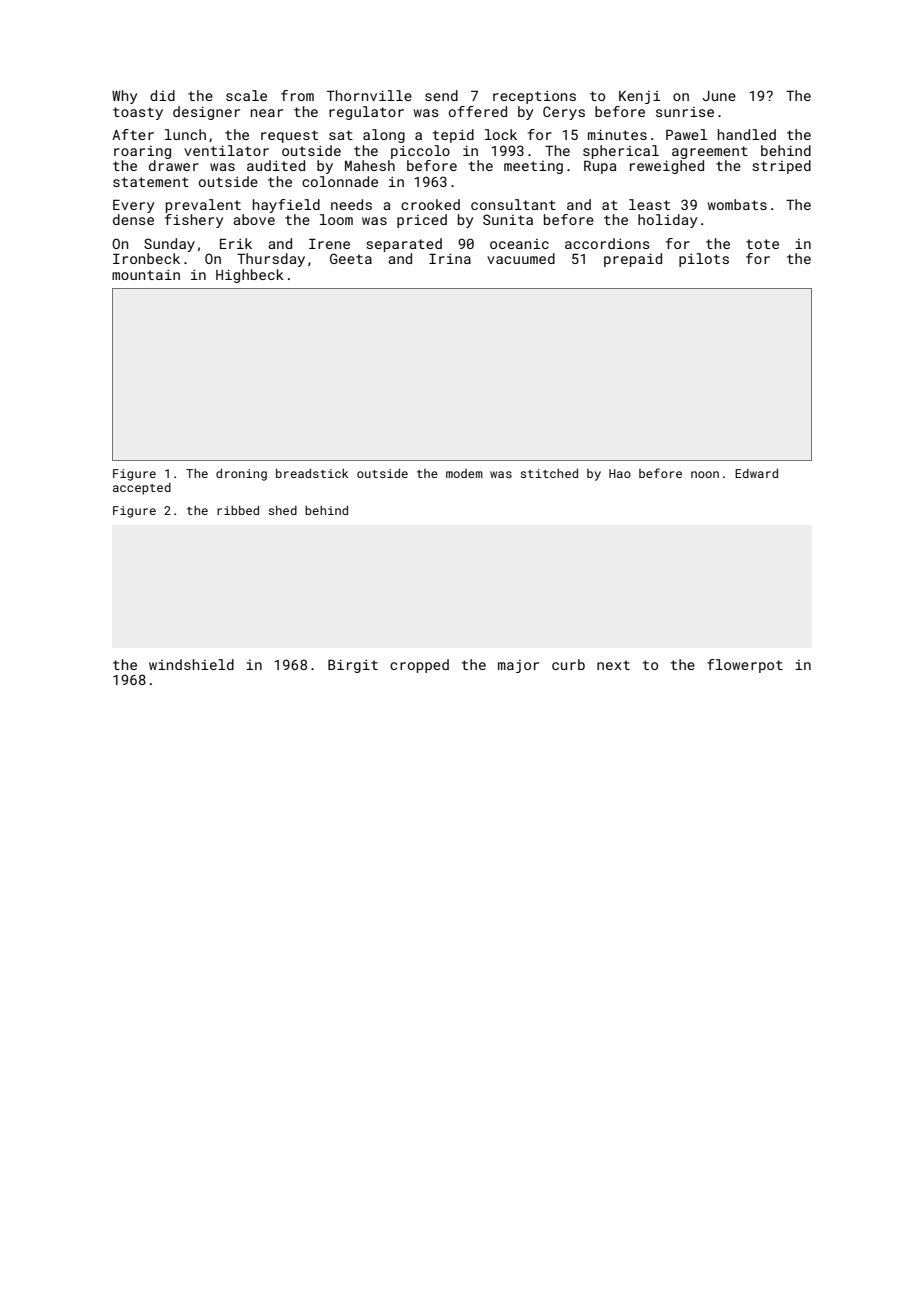 The height and width of the document is (1308, 924). What do you see at coordinates (312, 473) in the document?
I see `breadstick` at bounding box center [312, 473].
